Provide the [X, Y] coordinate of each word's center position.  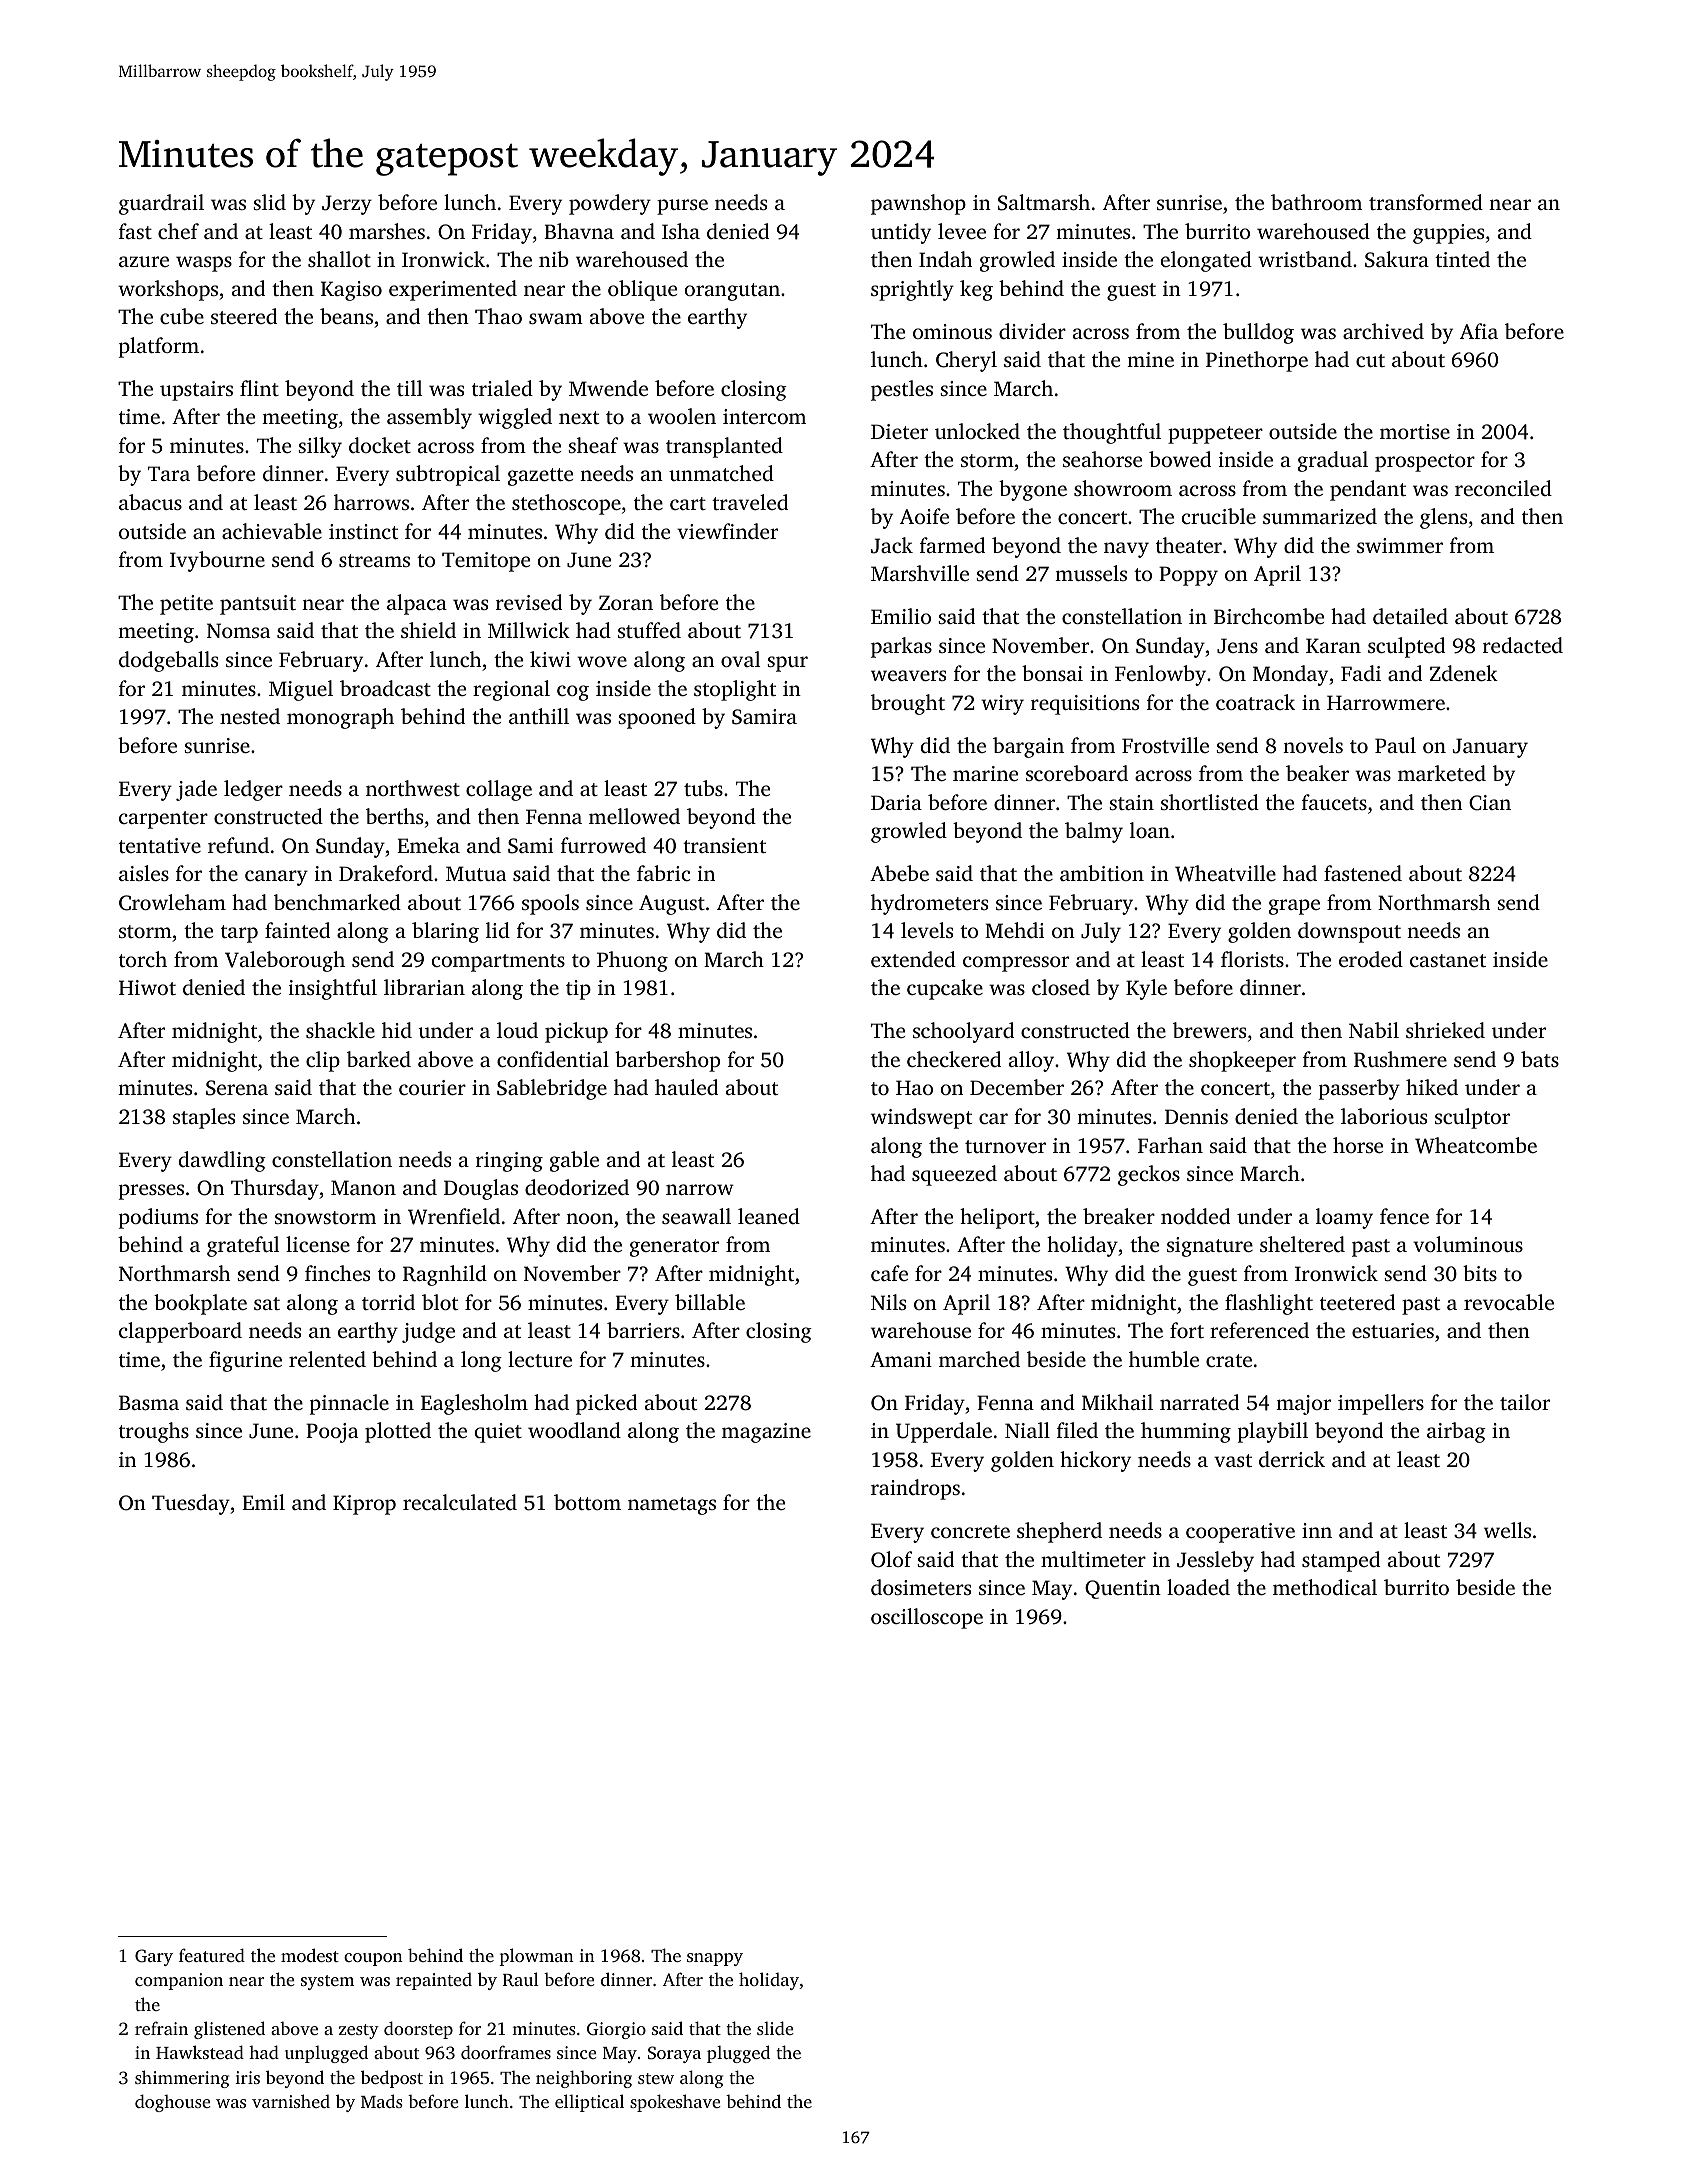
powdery [610, 204]
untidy [901, 233]
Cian [1490, 803]
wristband [1305, 259]
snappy [715, 1959]
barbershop [667, 1061]
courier [432, 1087]
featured [212, 1955]
